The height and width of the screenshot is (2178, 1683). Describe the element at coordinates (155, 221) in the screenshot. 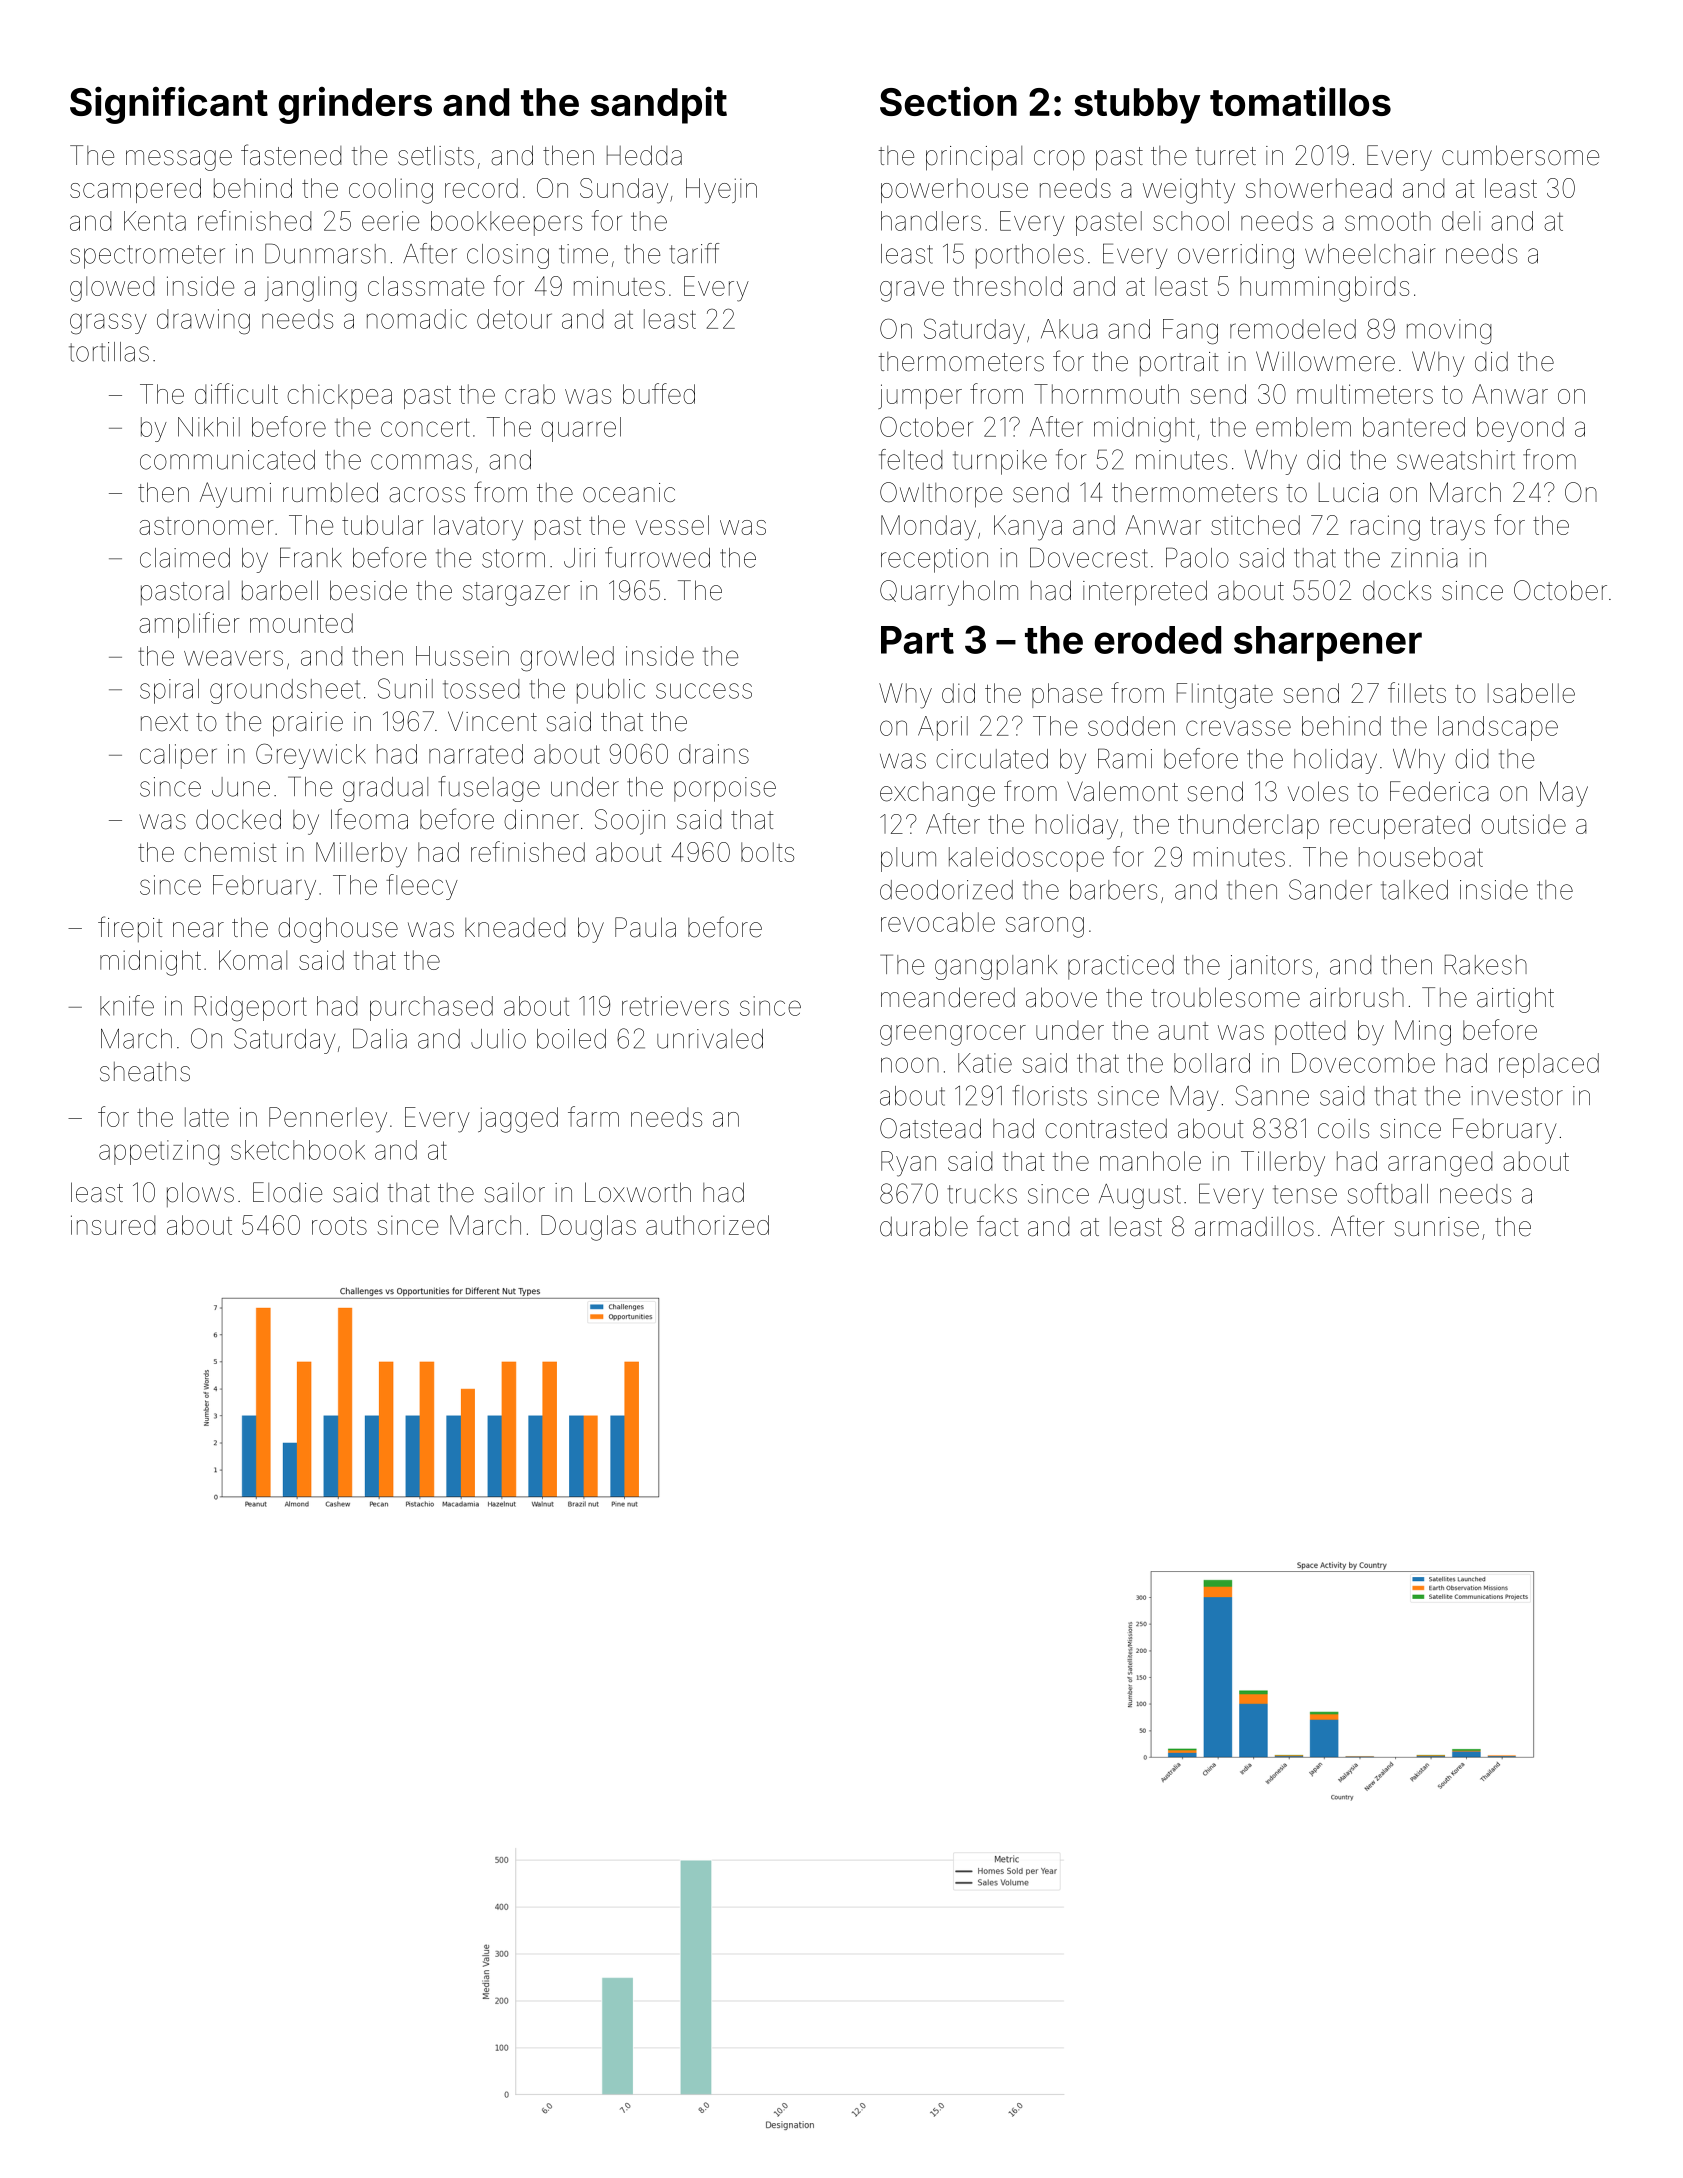

I see `Kenta` at that location.
